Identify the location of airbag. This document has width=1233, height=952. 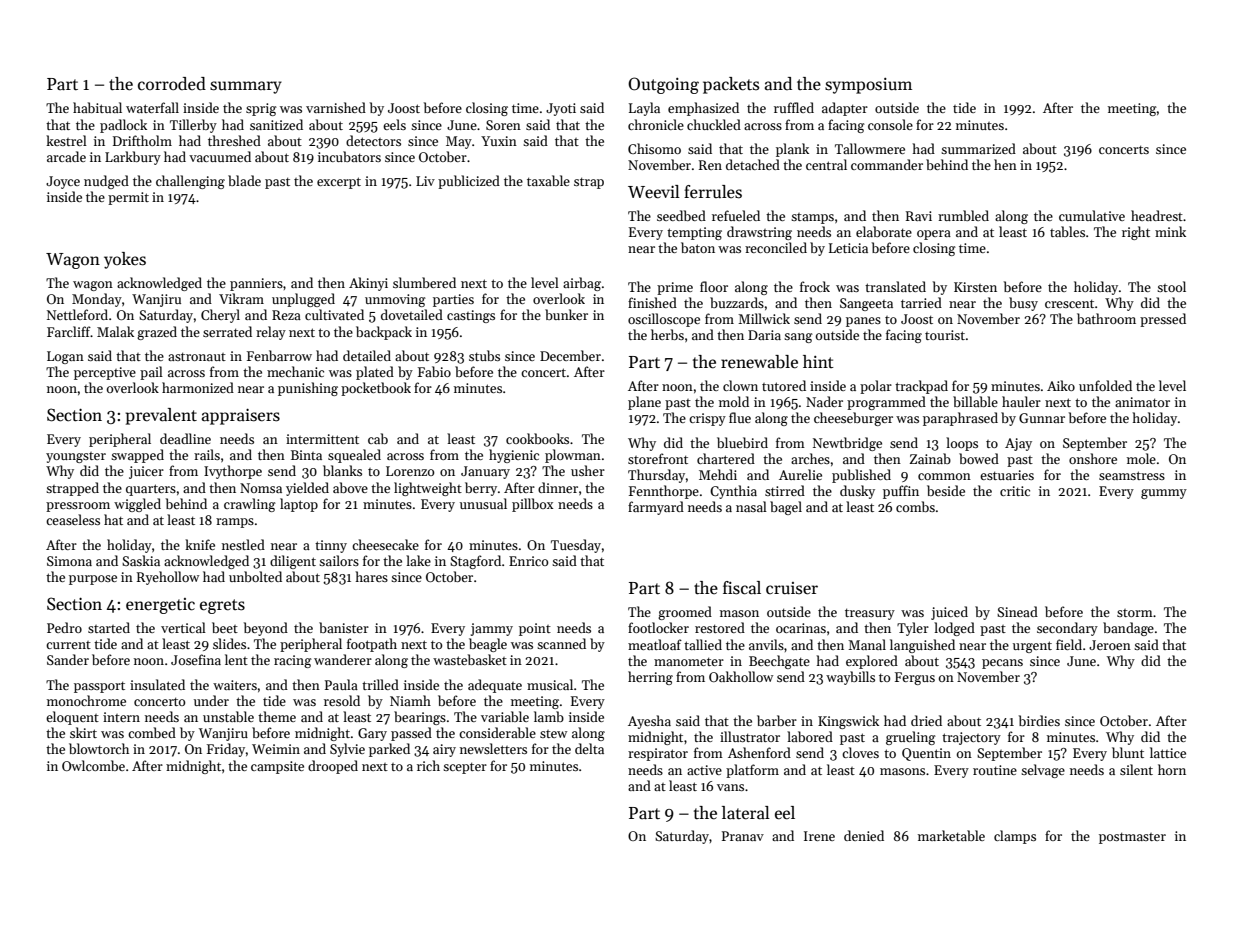
(582, 284).
